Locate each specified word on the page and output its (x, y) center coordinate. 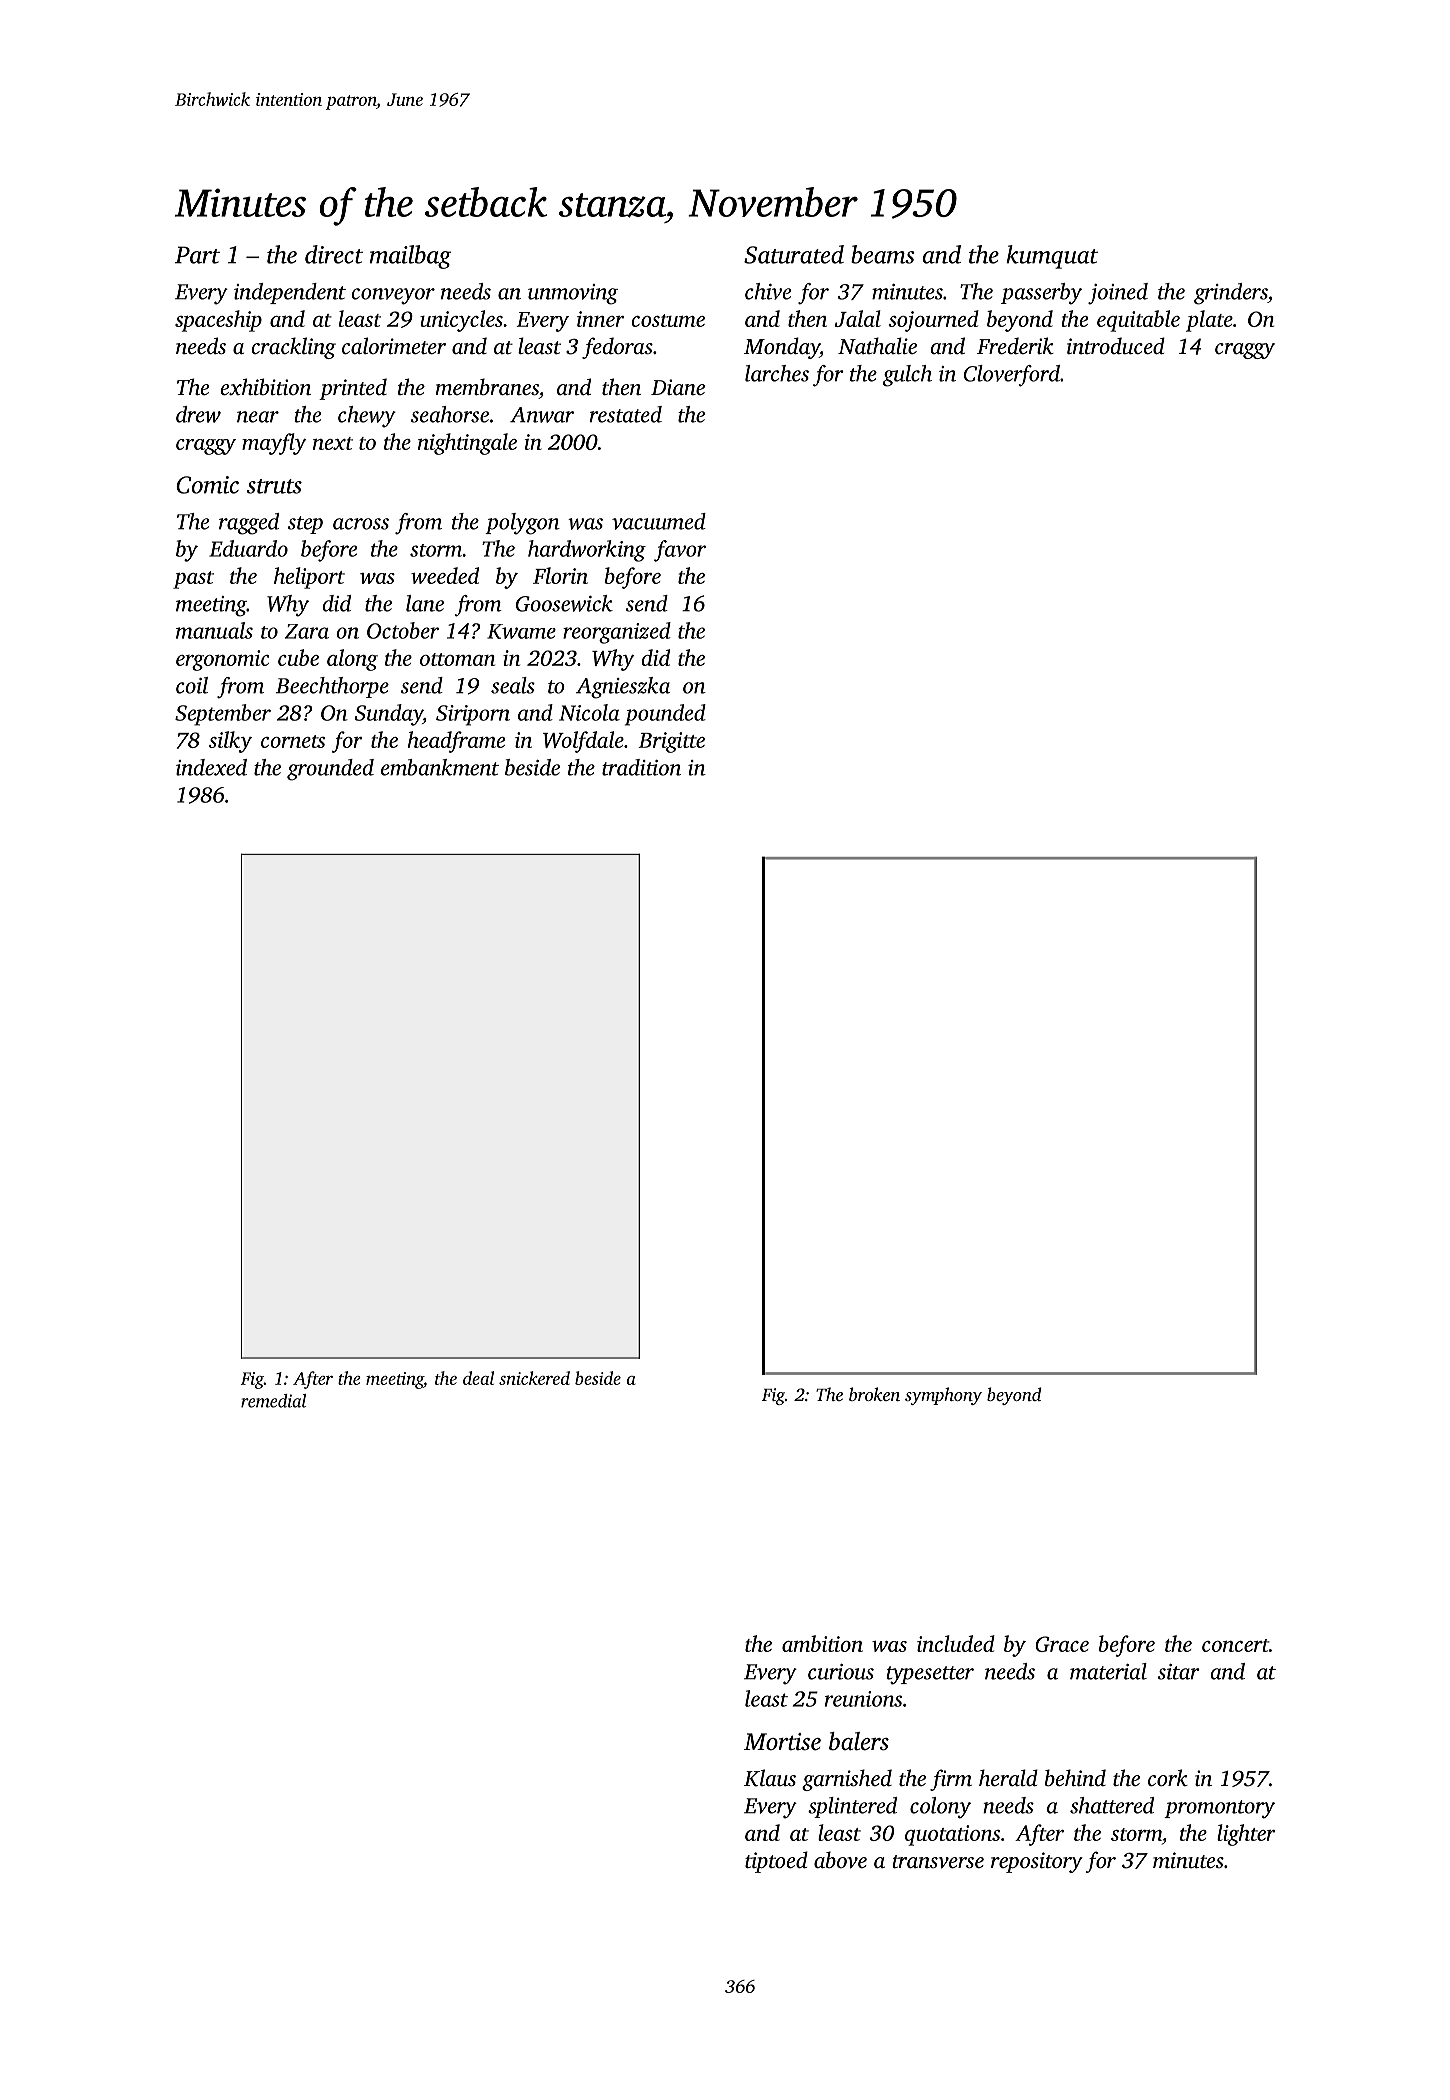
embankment (440, 767)
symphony (943, 1396)
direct (334, 254)
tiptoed (776, 1862)
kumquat (1052, 257)
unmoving (573, 294)
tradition (641, 767)
